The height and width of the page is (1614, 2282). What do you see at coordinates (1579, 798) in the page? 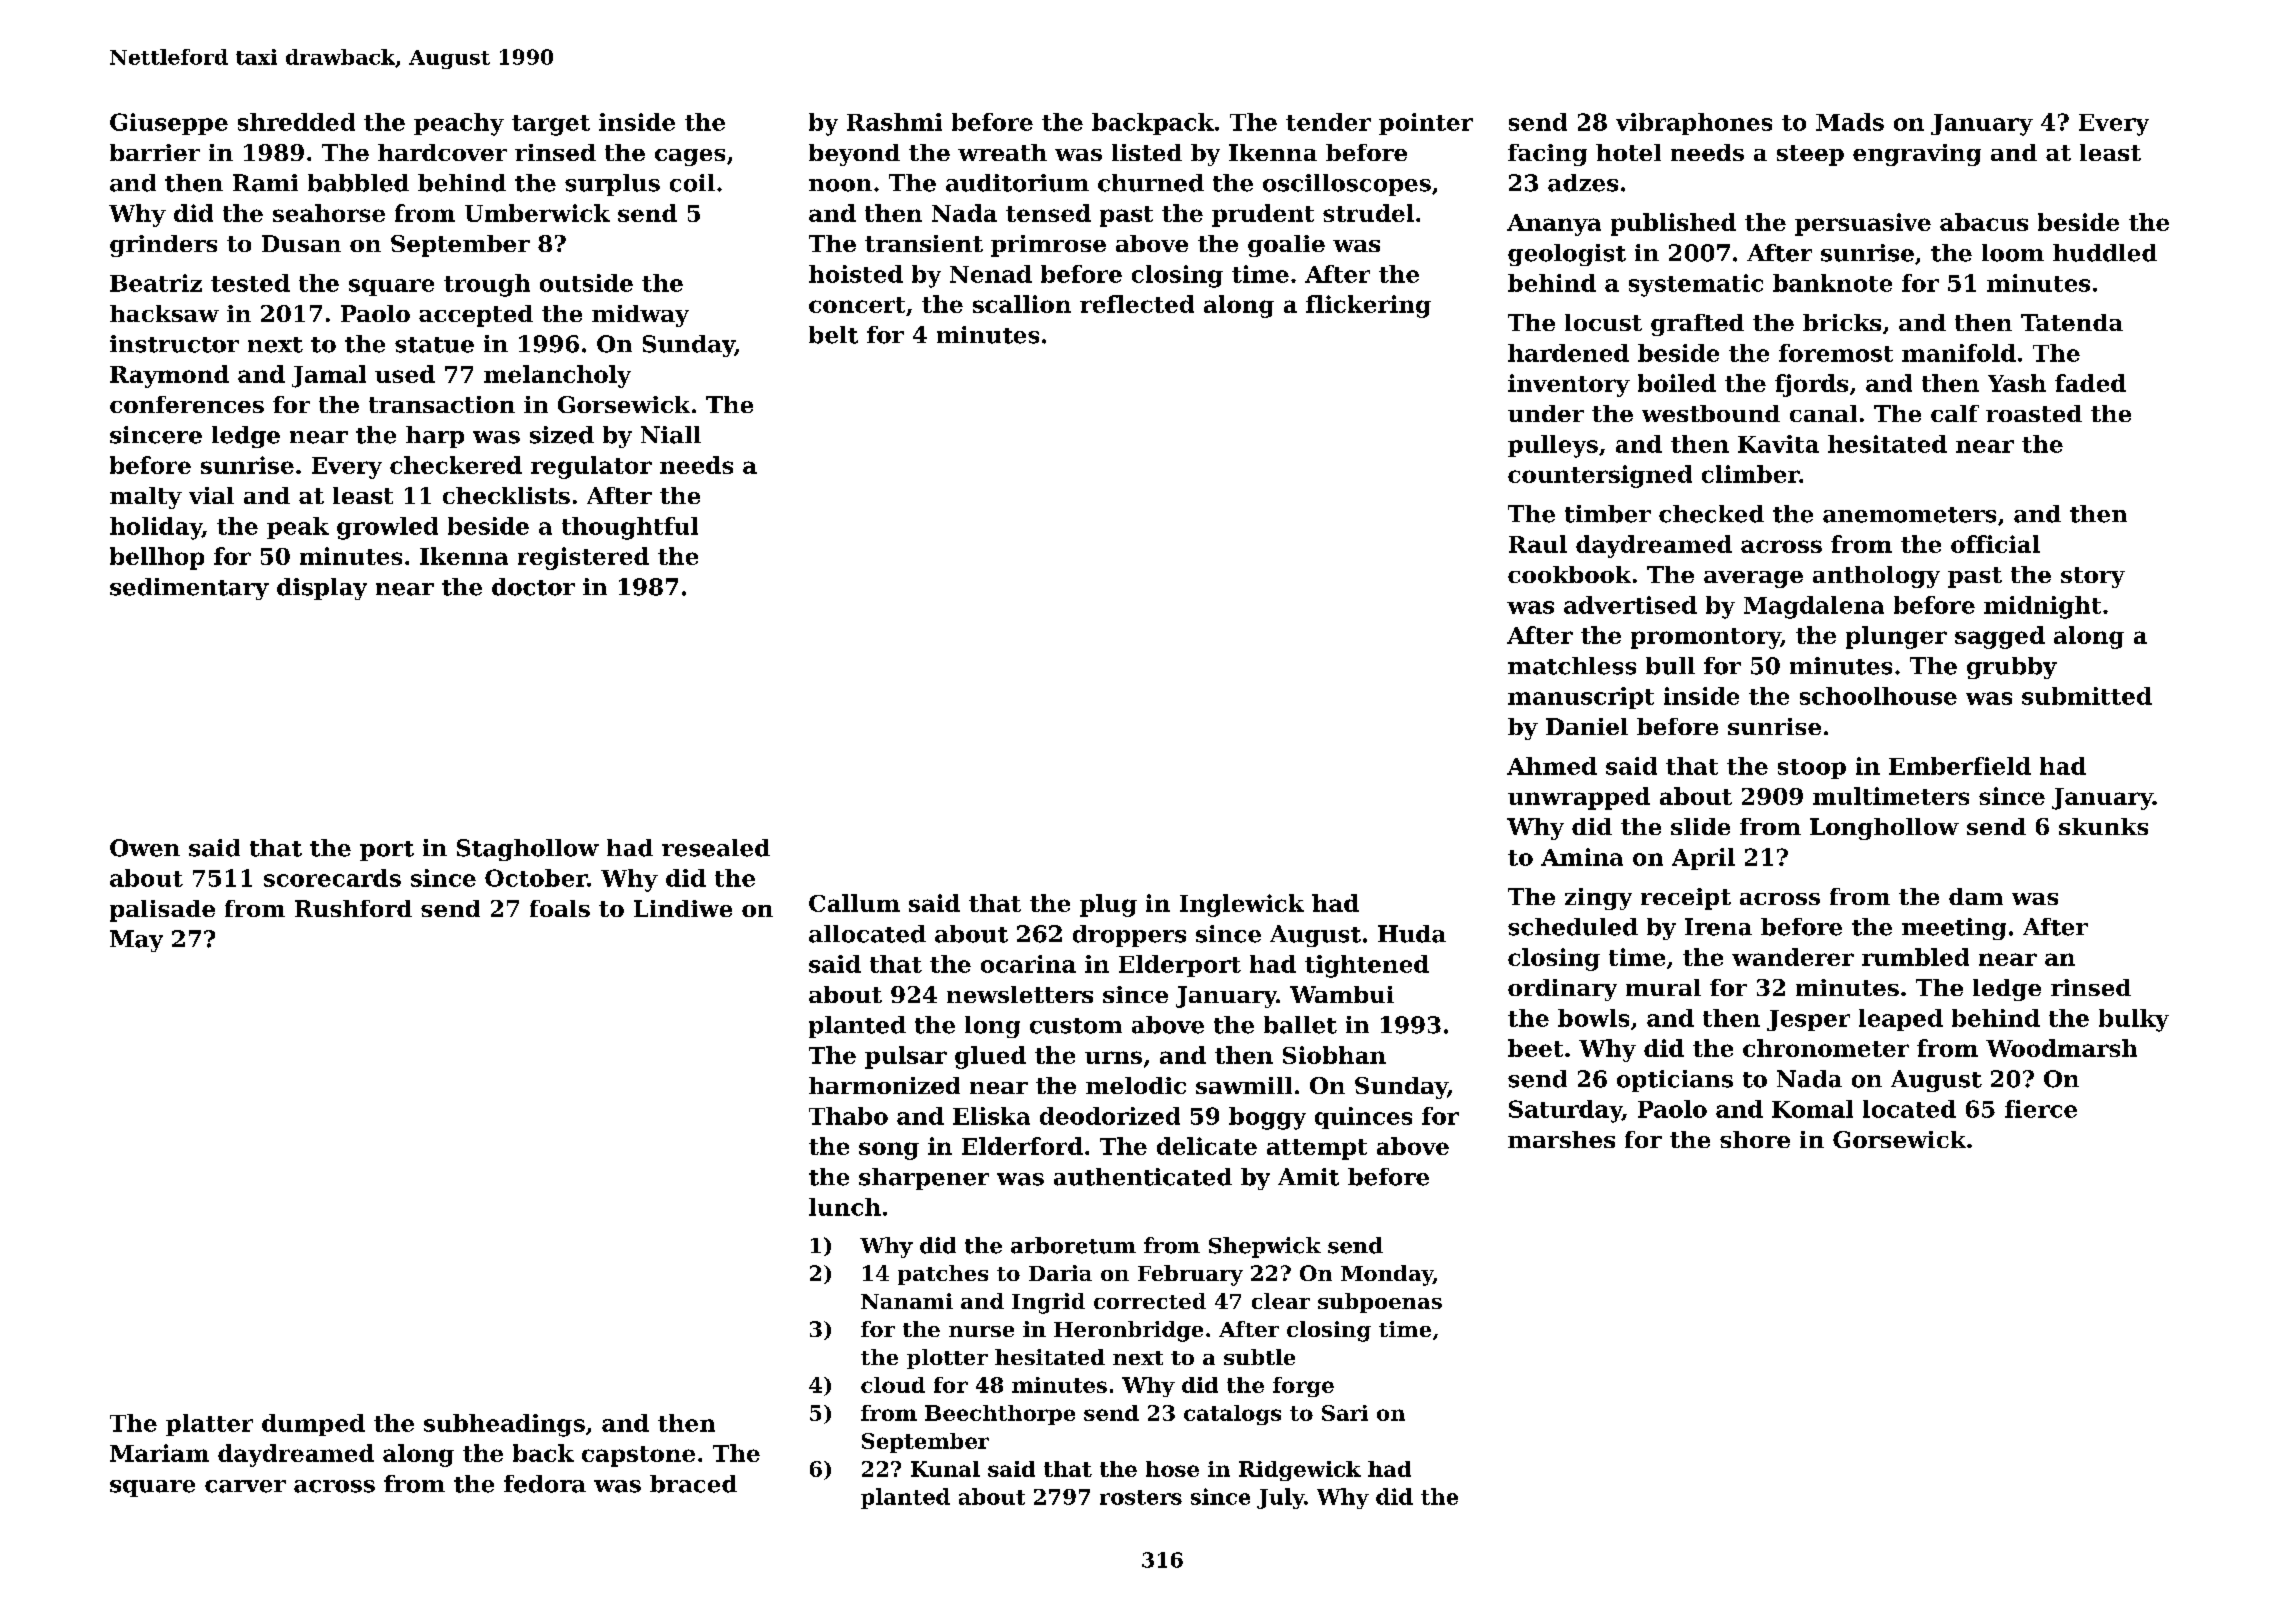
I see `unwrapped` at bounding box center [1579, 798].
